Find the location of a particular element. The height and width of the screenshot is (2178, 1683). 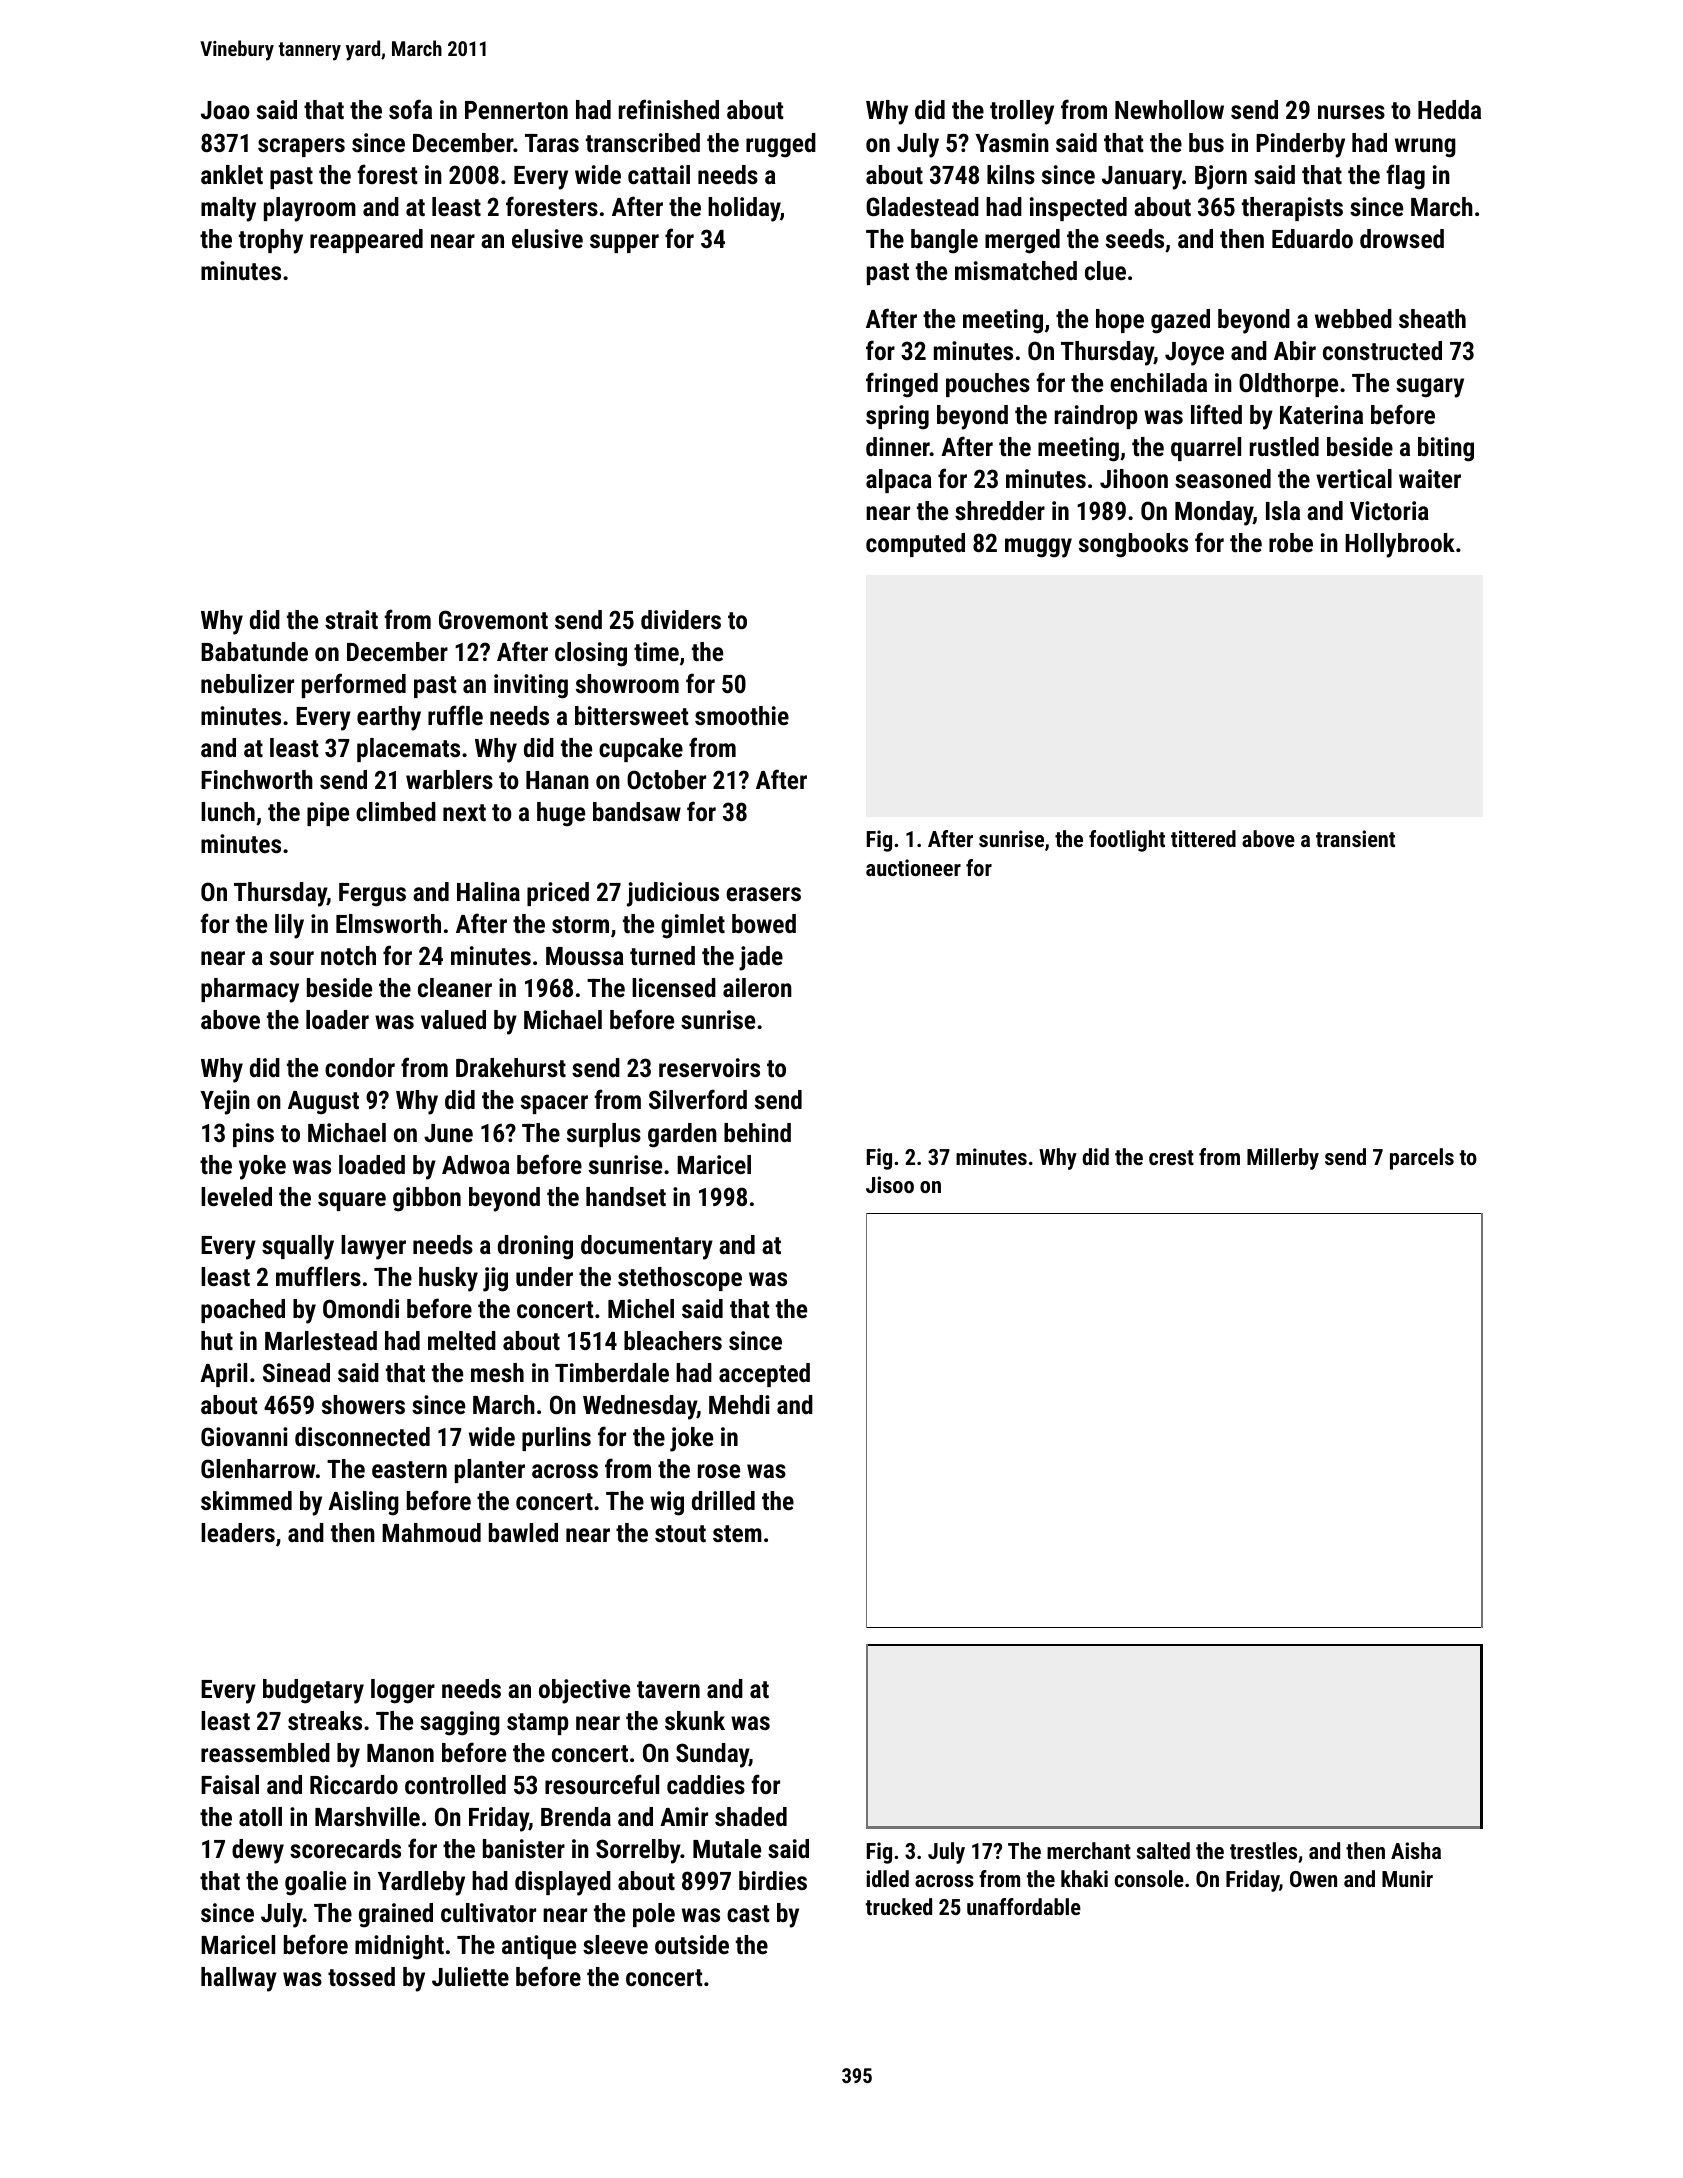

trucked is located at coordinates (899, 1906).
